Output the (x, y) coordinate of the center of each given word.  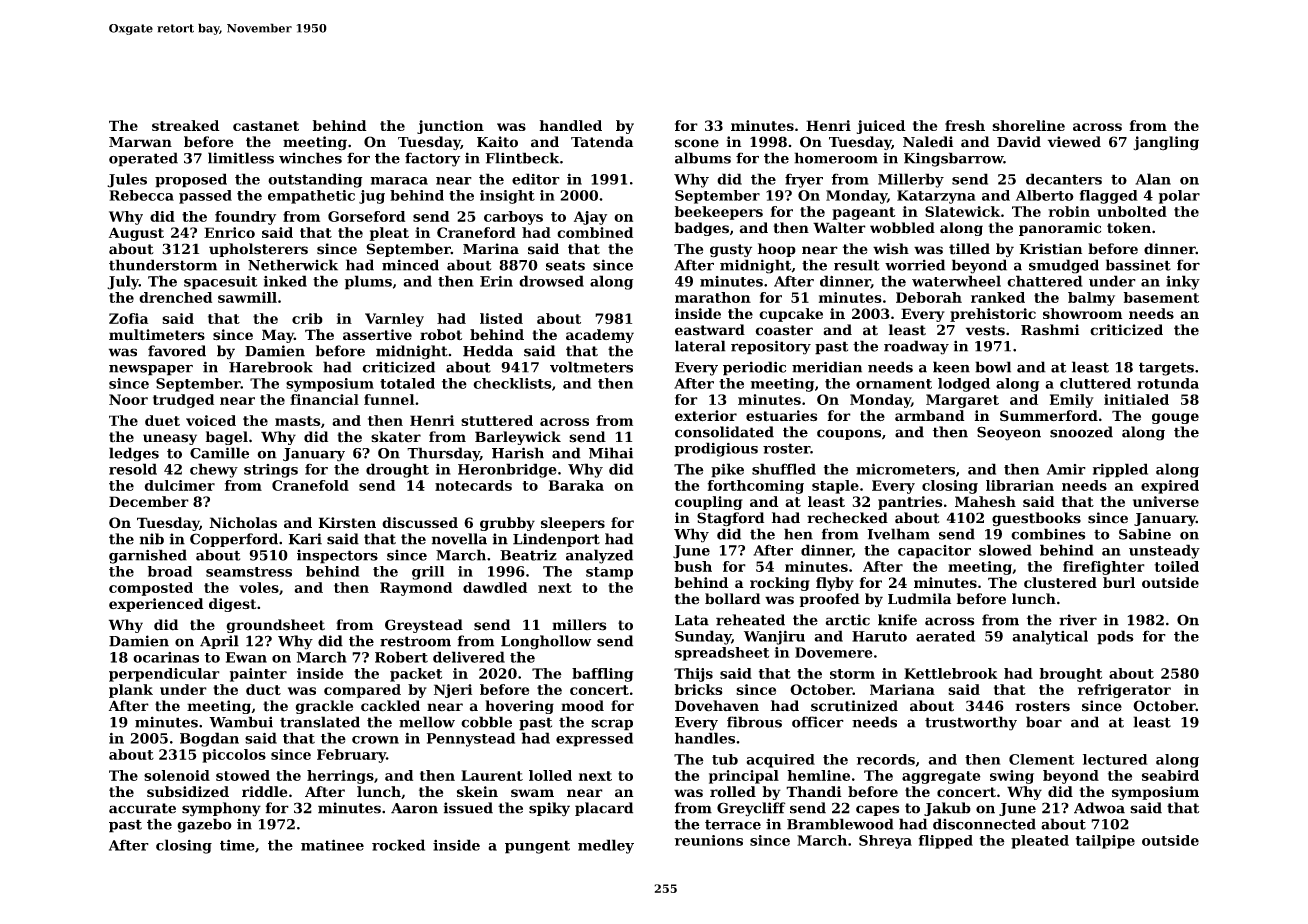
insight (507, 197)
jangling (1166, 143)
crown (375, 740)
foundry (245, 218)
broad (170, 571)
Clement (1041, 759)
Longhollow (546, 642)
